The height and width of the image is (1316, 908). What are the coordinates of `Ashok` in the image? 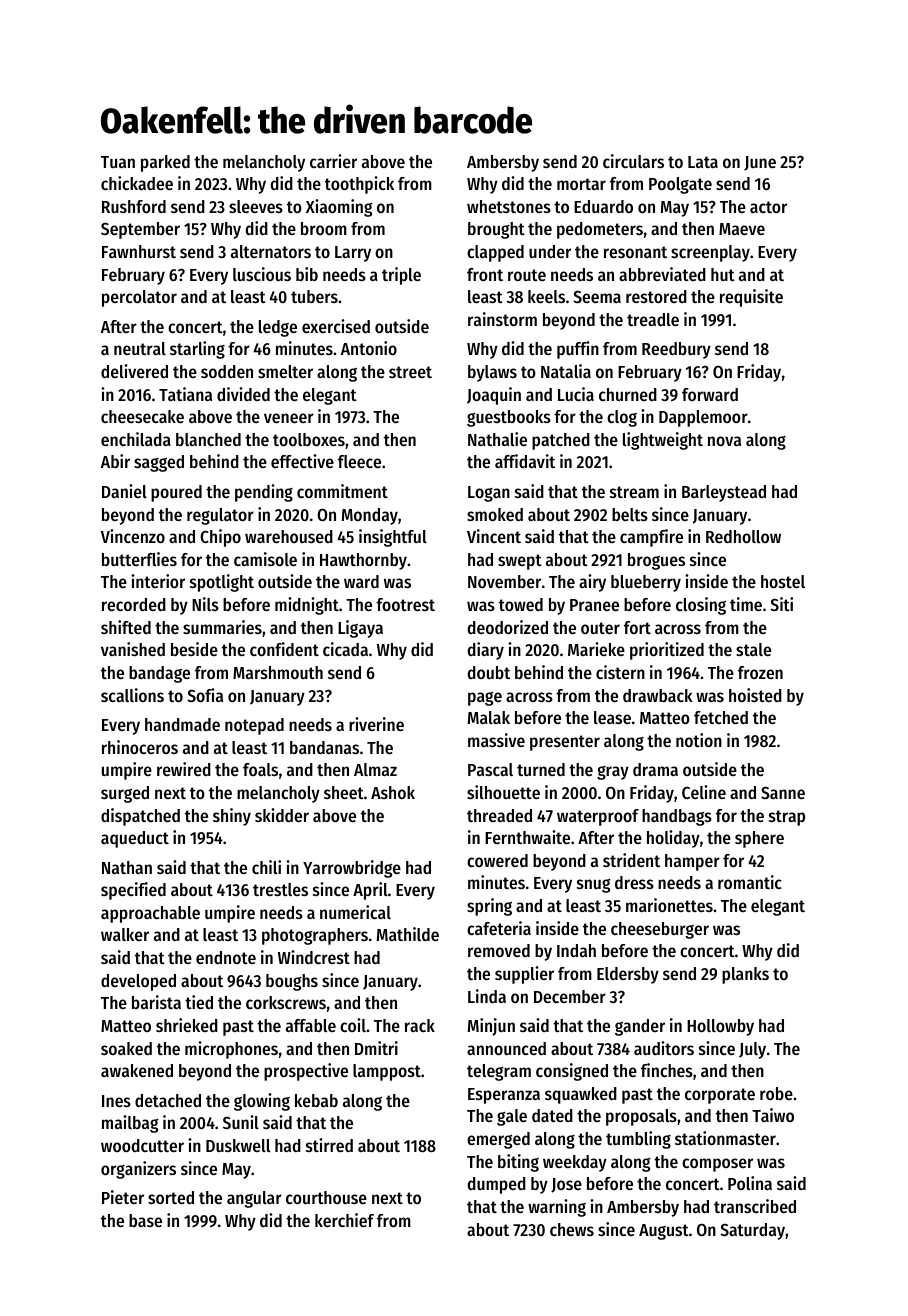 It's located at (393, 792).
